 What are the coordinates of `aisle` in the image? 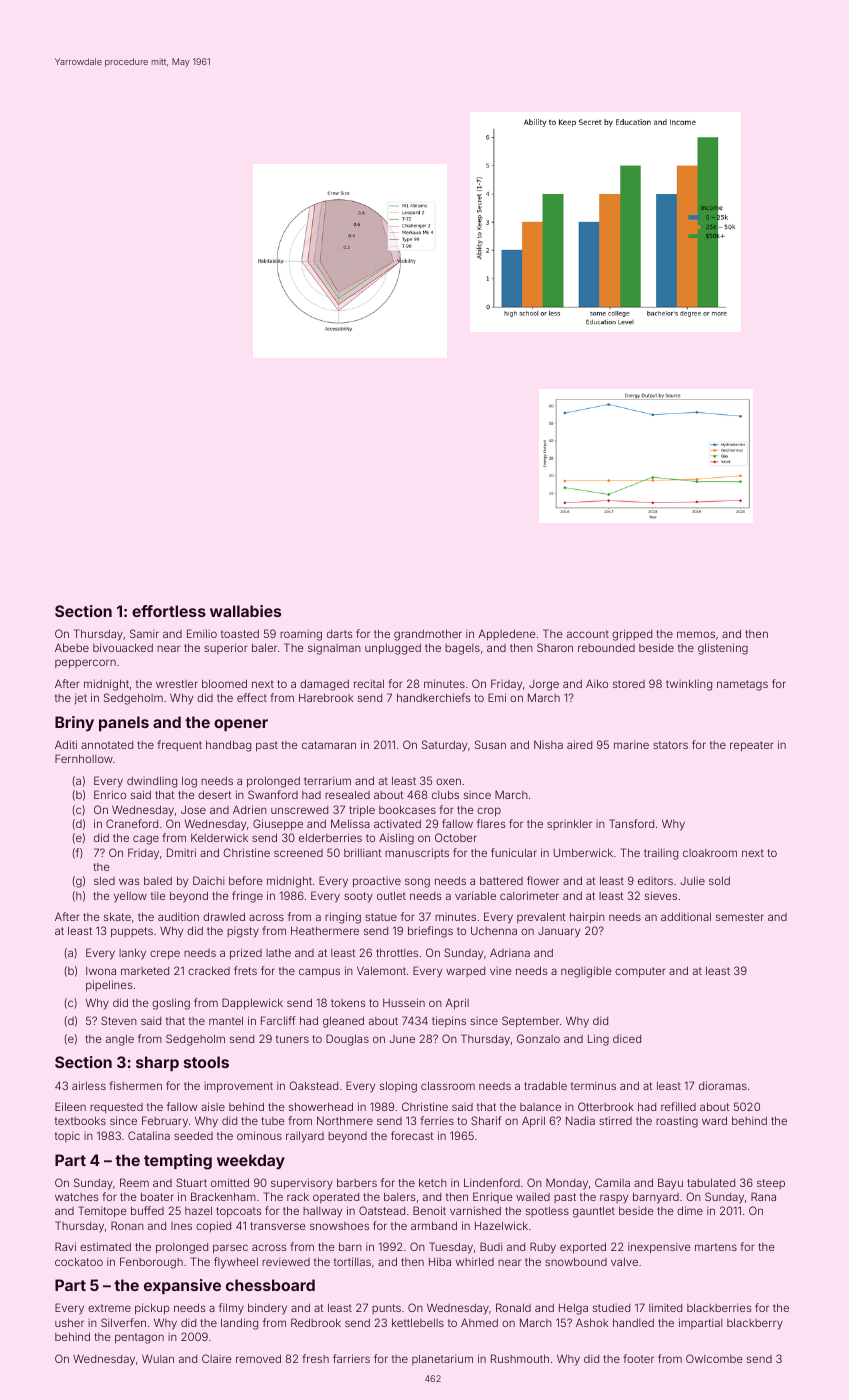 It's located at (213, 1106).
